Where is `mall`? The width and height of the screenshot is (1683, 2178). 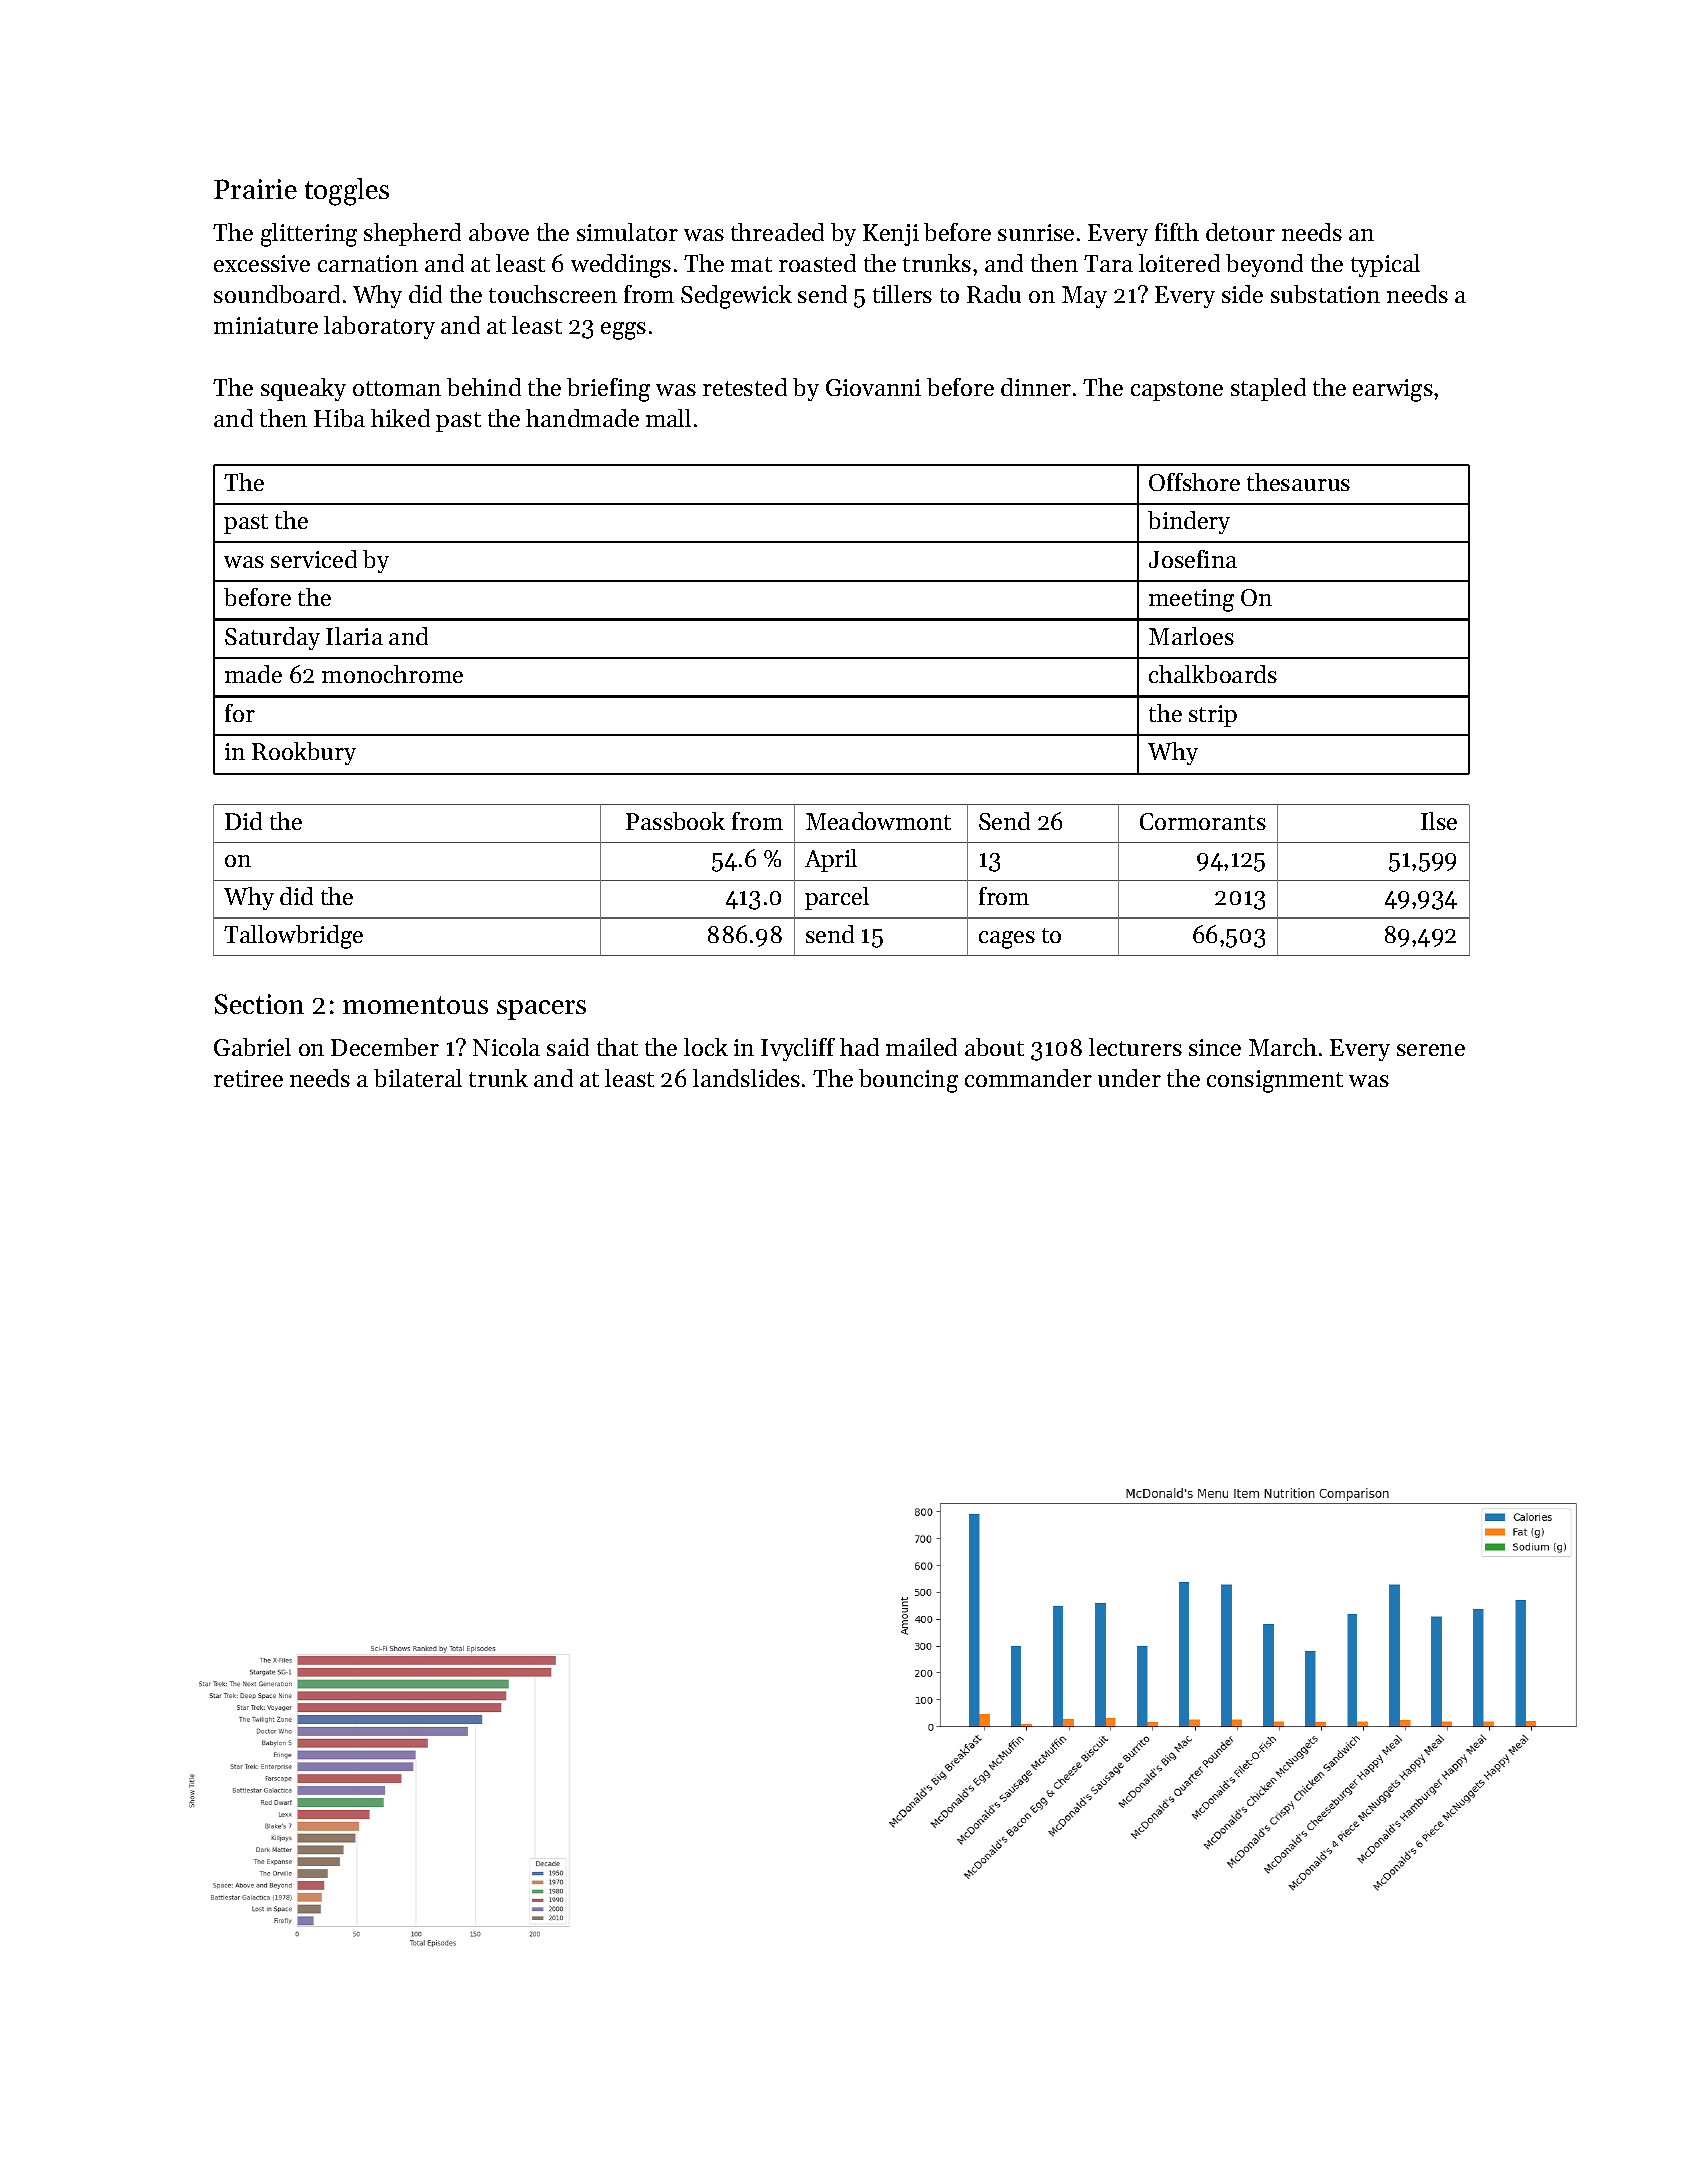 mall is located at coordinates (668, 418).
